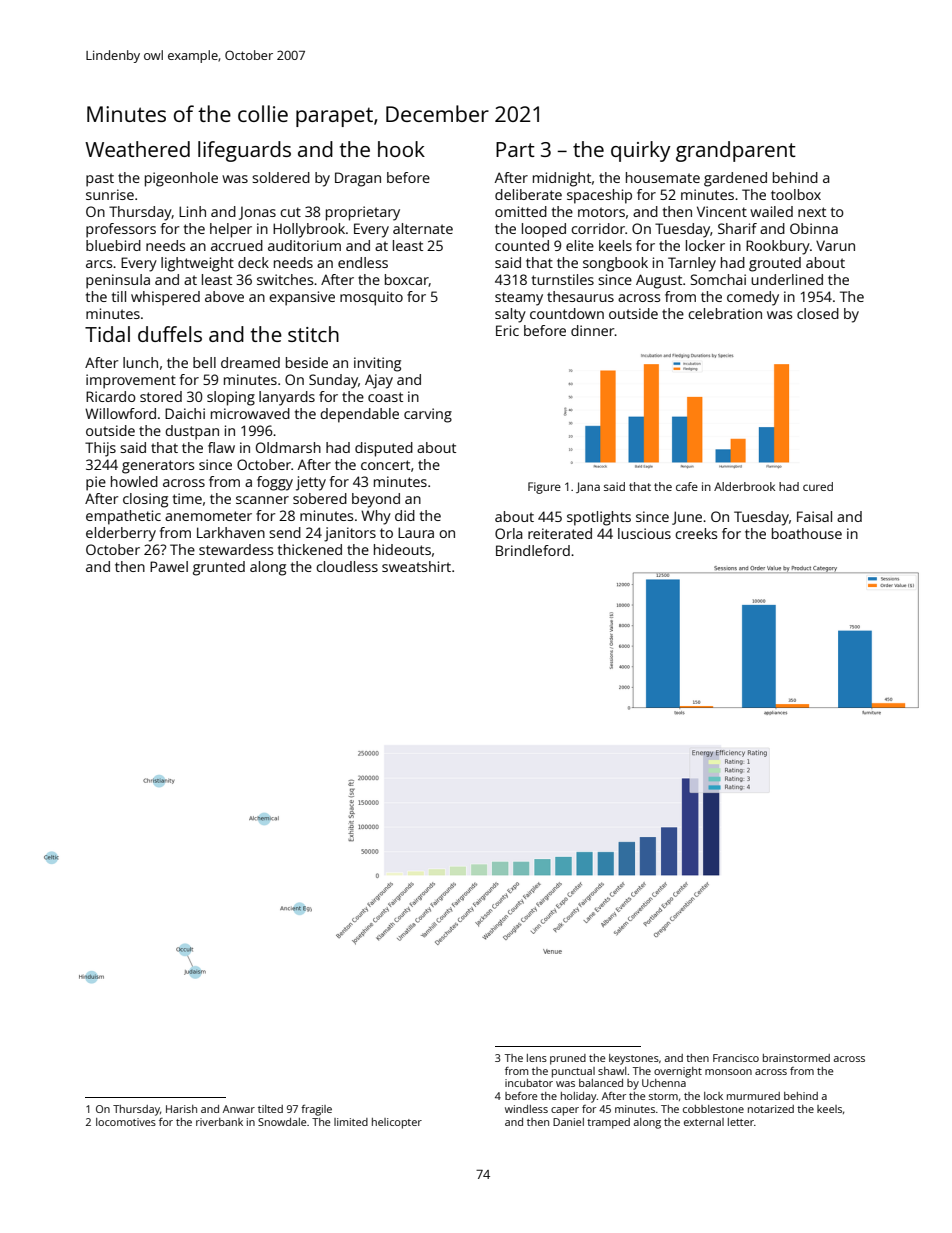 The height and width of the screenshot is (1233, 952). I want to click on beyond, so click(376, 500).
